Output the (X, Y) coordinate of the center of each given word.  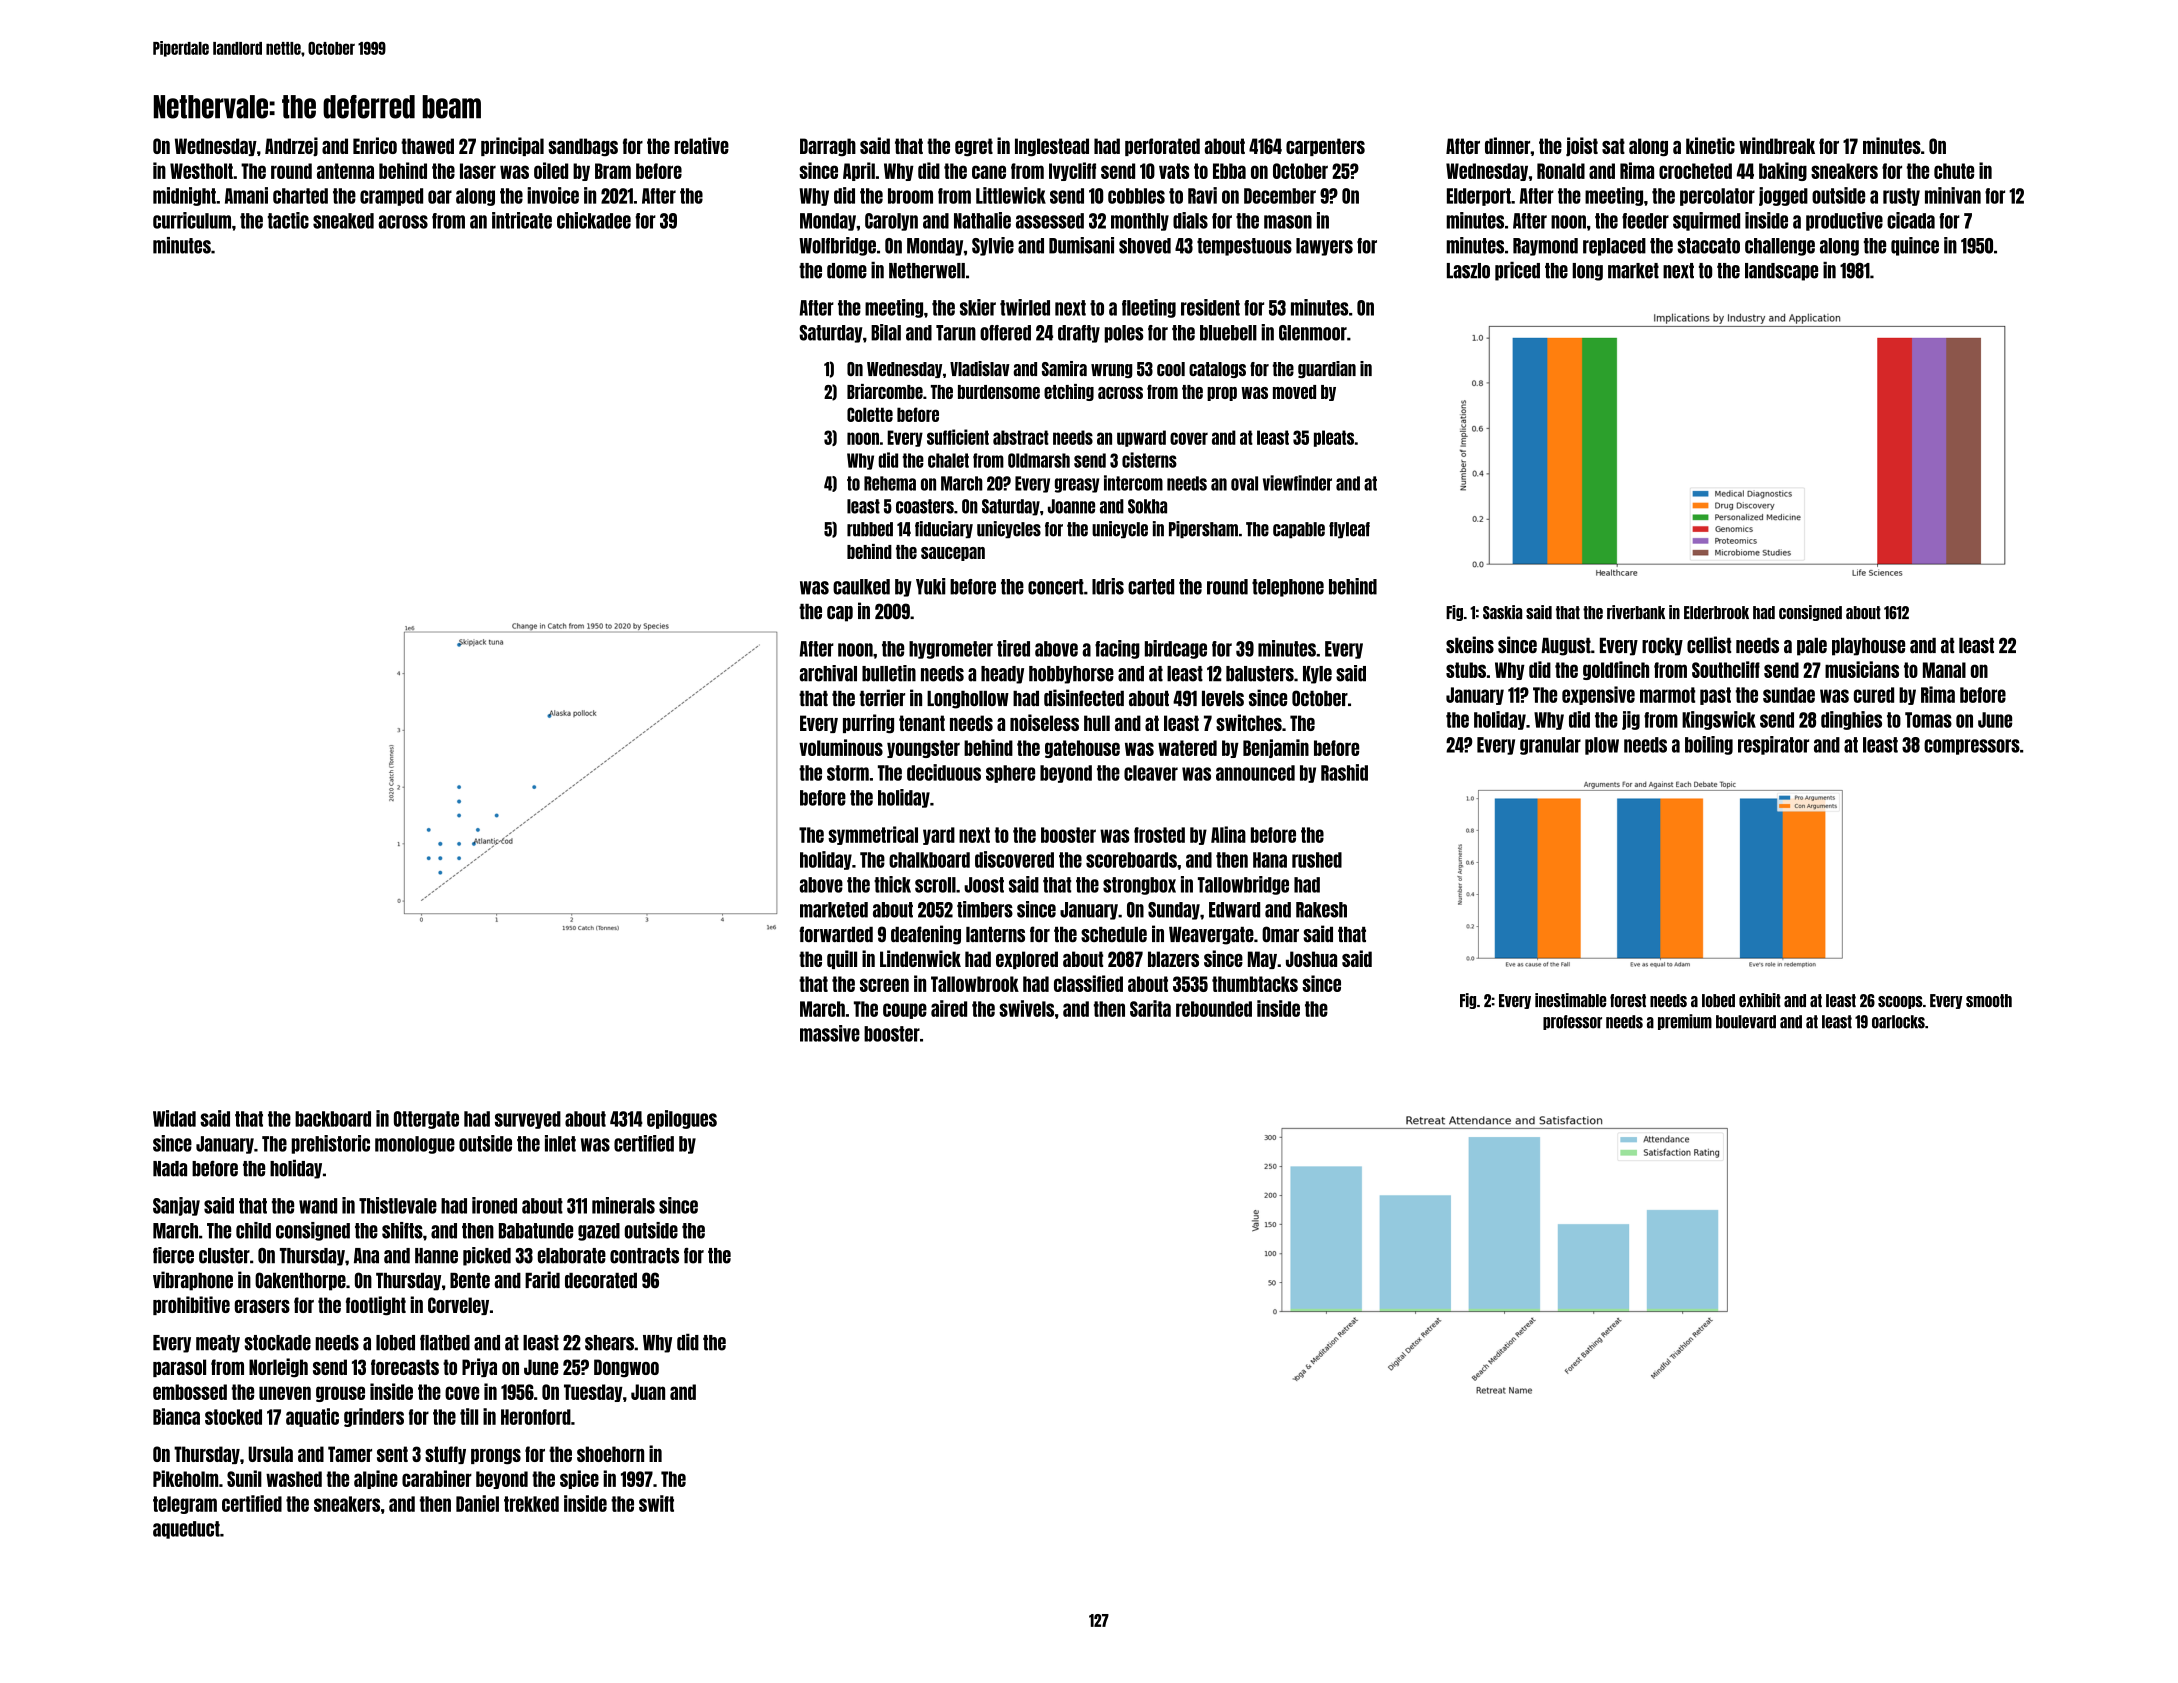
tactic (288, 220)
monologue (415, 1145)
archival (828, 673)
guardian (1327, 369)
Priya (479, 1367)
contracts (644, 1256)
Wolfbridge (837, 246)
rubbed (870, 529)
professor (1572, 1022)
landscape (1781, 272)
